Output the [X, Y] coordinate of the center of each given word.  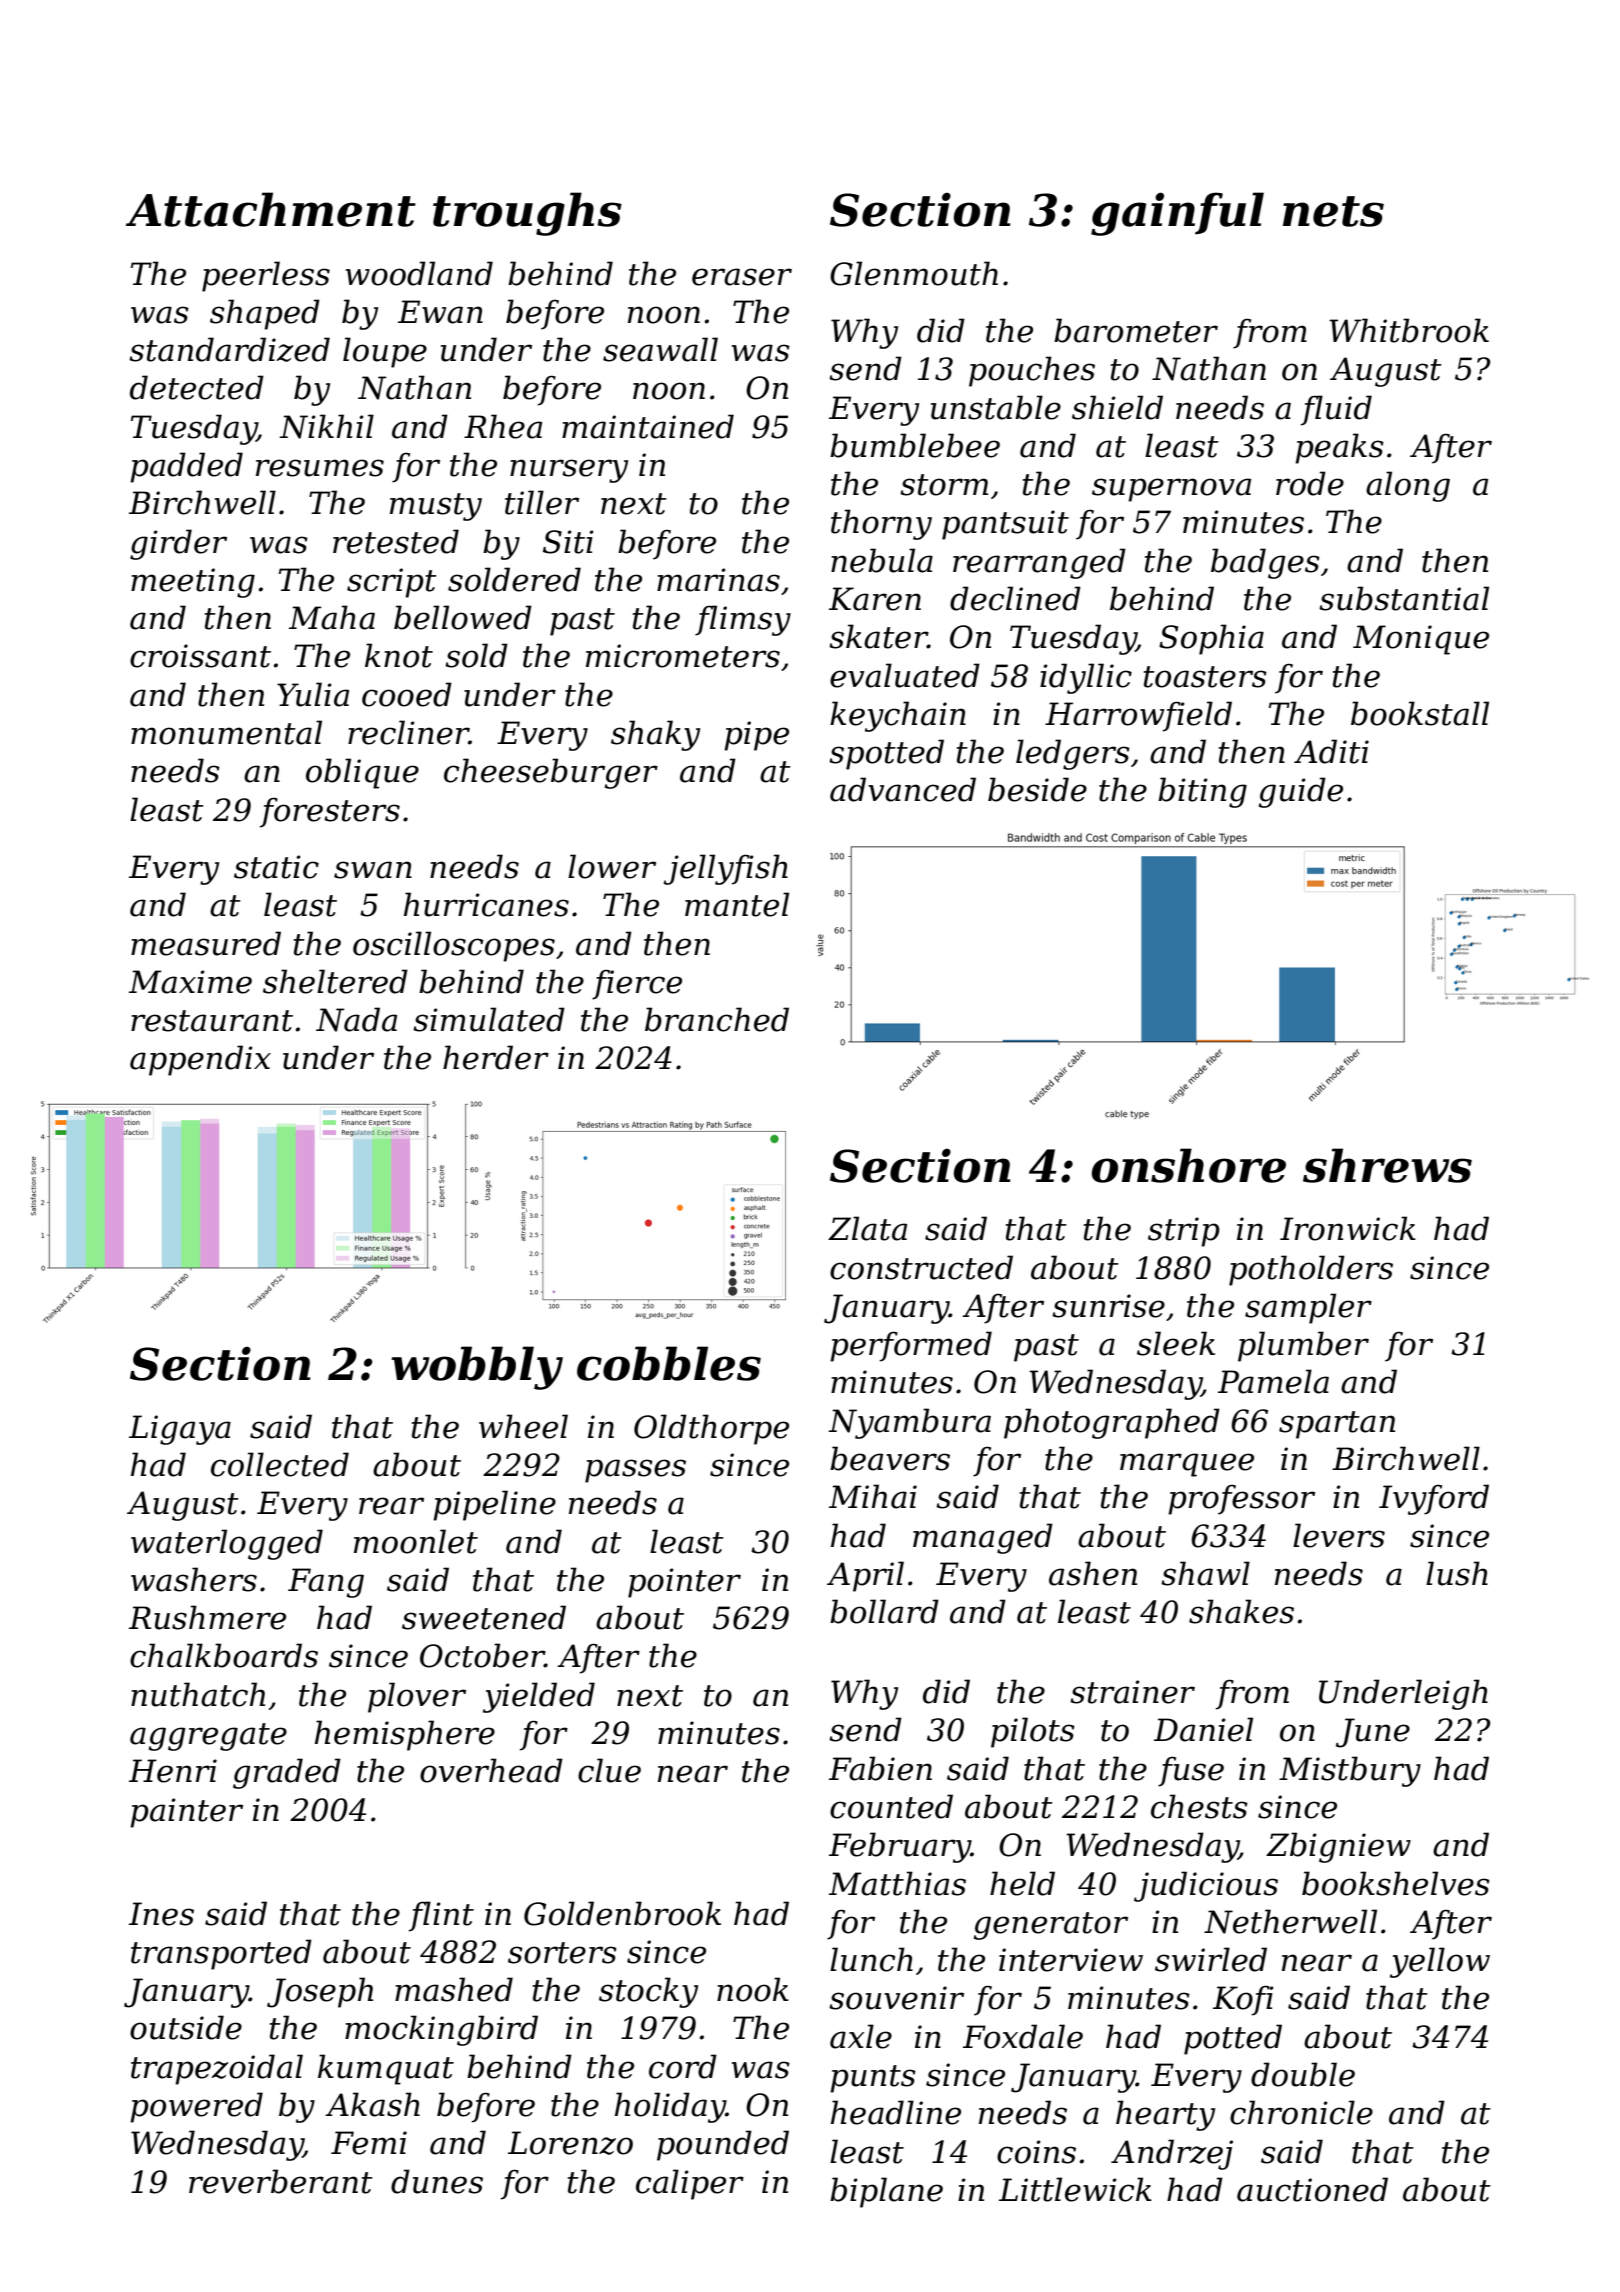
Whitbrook [1409, 330]
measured [206, 943]
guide [1301, 792]
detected [197, 387]
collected [280, 1464]
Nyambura [909, 1423]
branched [717, 1019]
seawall [660, 349]
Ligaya [180, 1430]
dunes [437, 2181]
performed [911, 1346]
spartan [1337, 1425]
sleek [1176, 1343]
